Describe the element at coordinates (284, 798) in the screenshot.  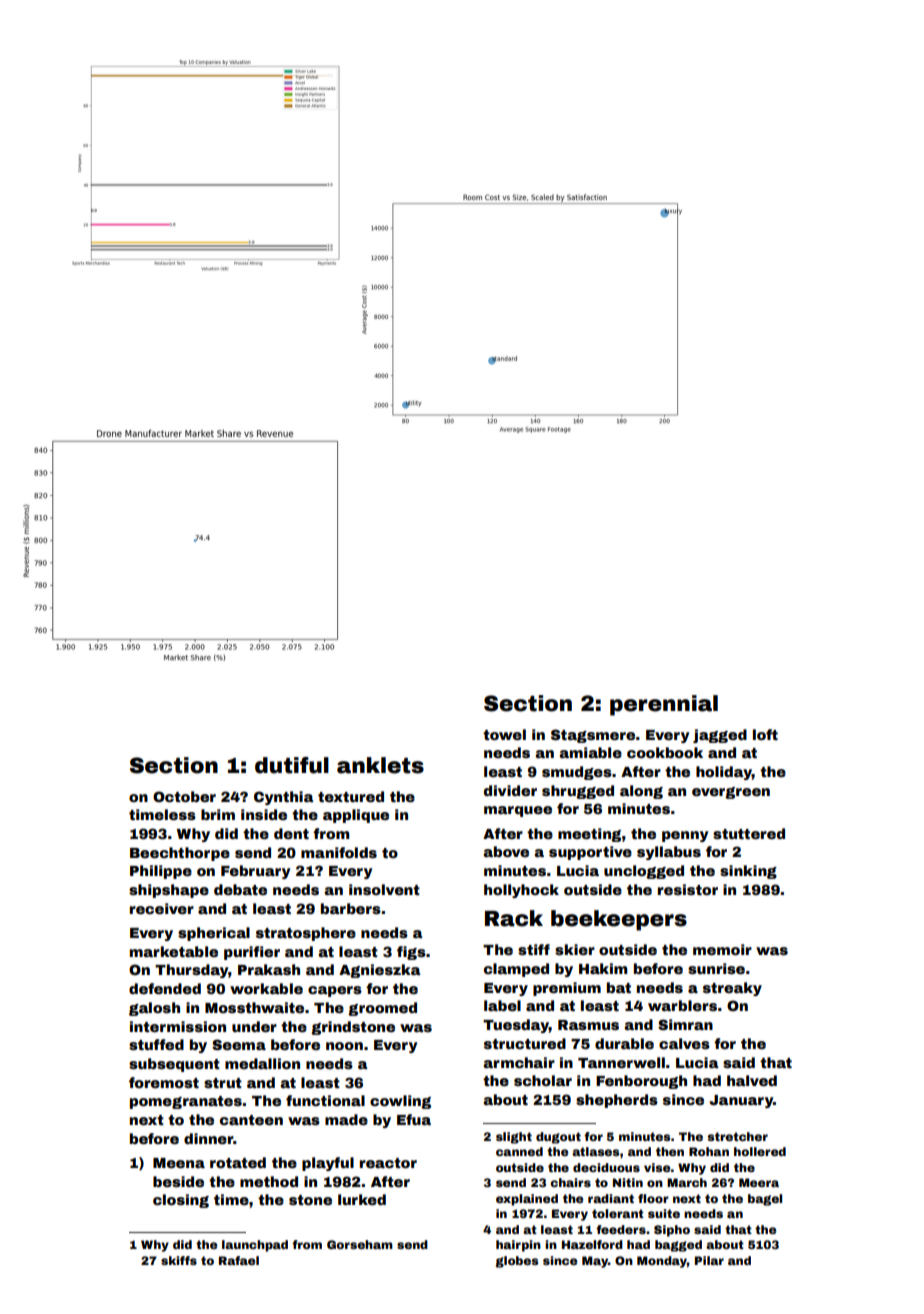
I see `Cynthia` at that location.
